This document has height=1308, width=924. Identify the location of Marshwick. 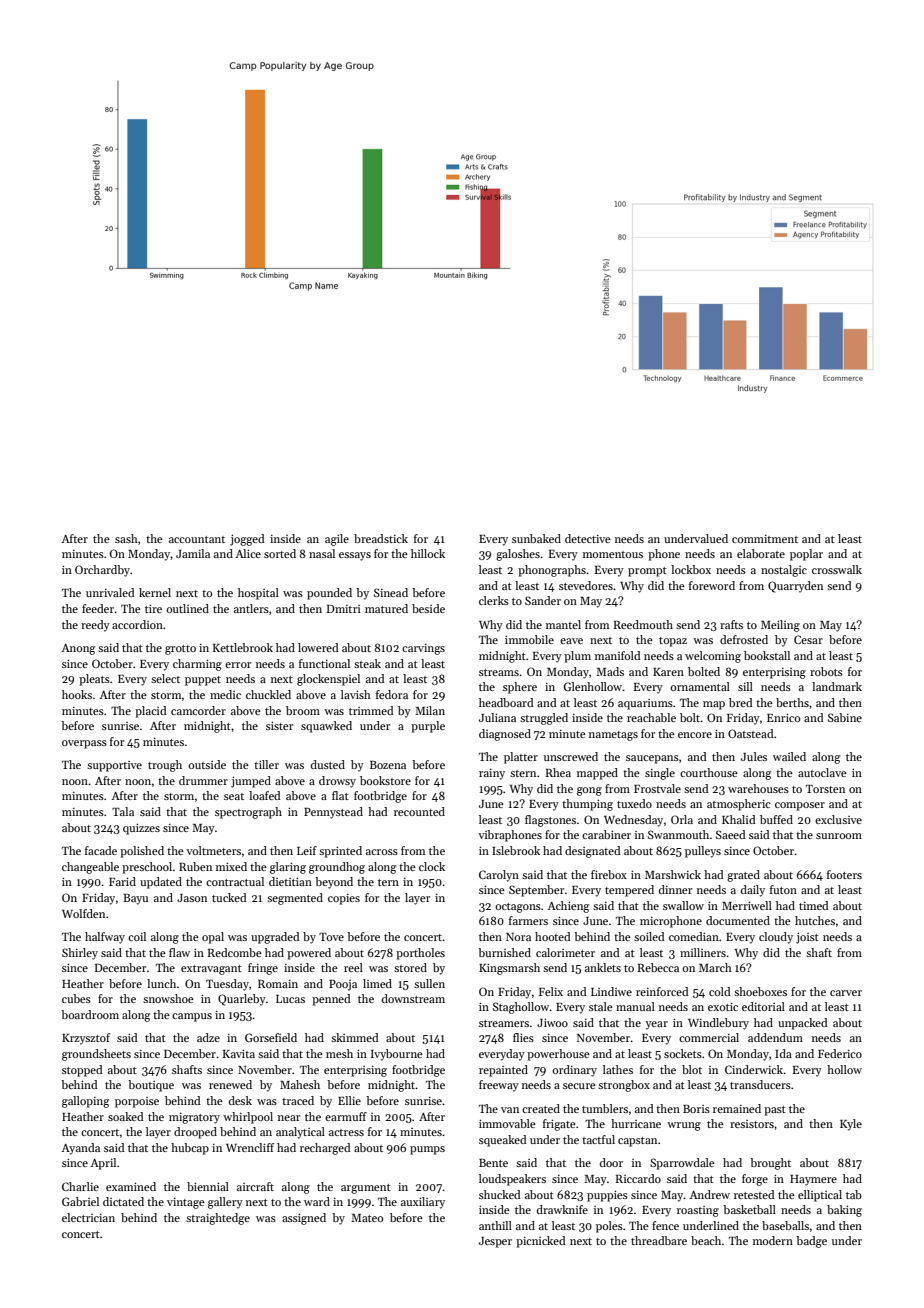
(673, 874).
